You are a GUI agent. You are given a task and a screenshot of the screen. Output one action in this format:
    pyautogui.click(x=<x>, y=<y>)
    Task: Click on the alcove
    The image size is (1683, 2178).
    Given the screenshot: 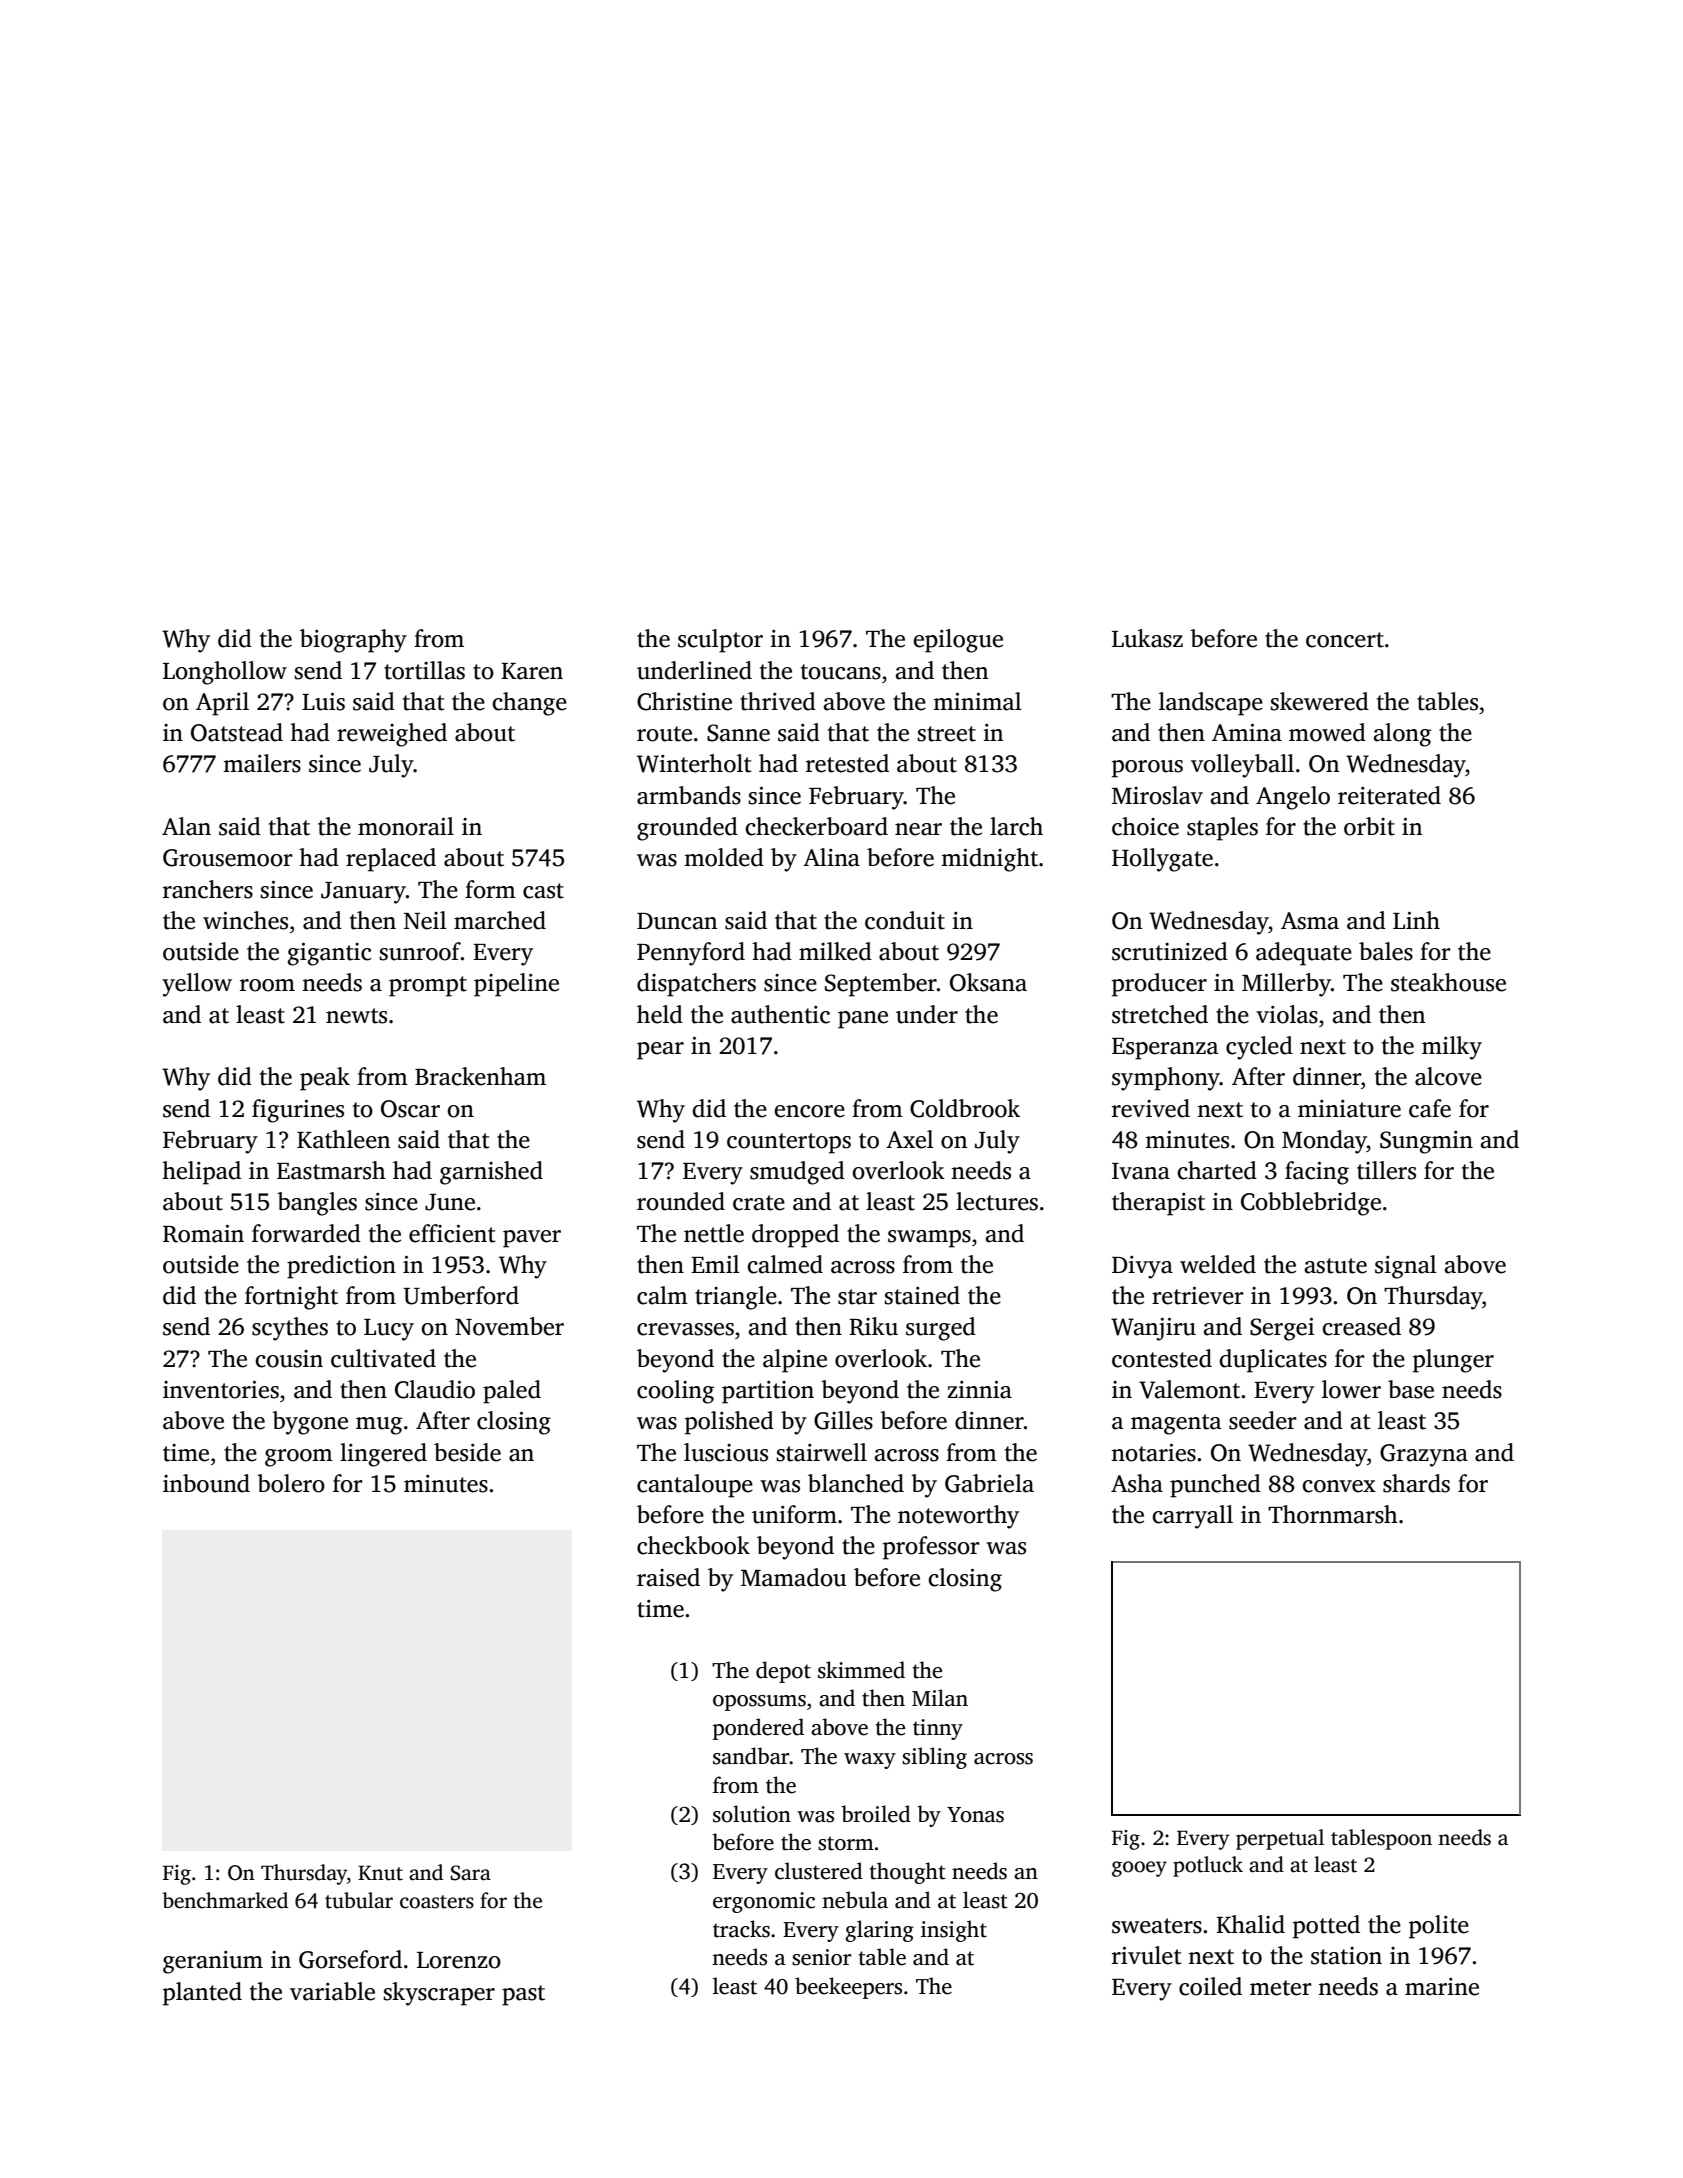 What is the action you would take?
    pyautogui.click(x=1448, y=1076)
